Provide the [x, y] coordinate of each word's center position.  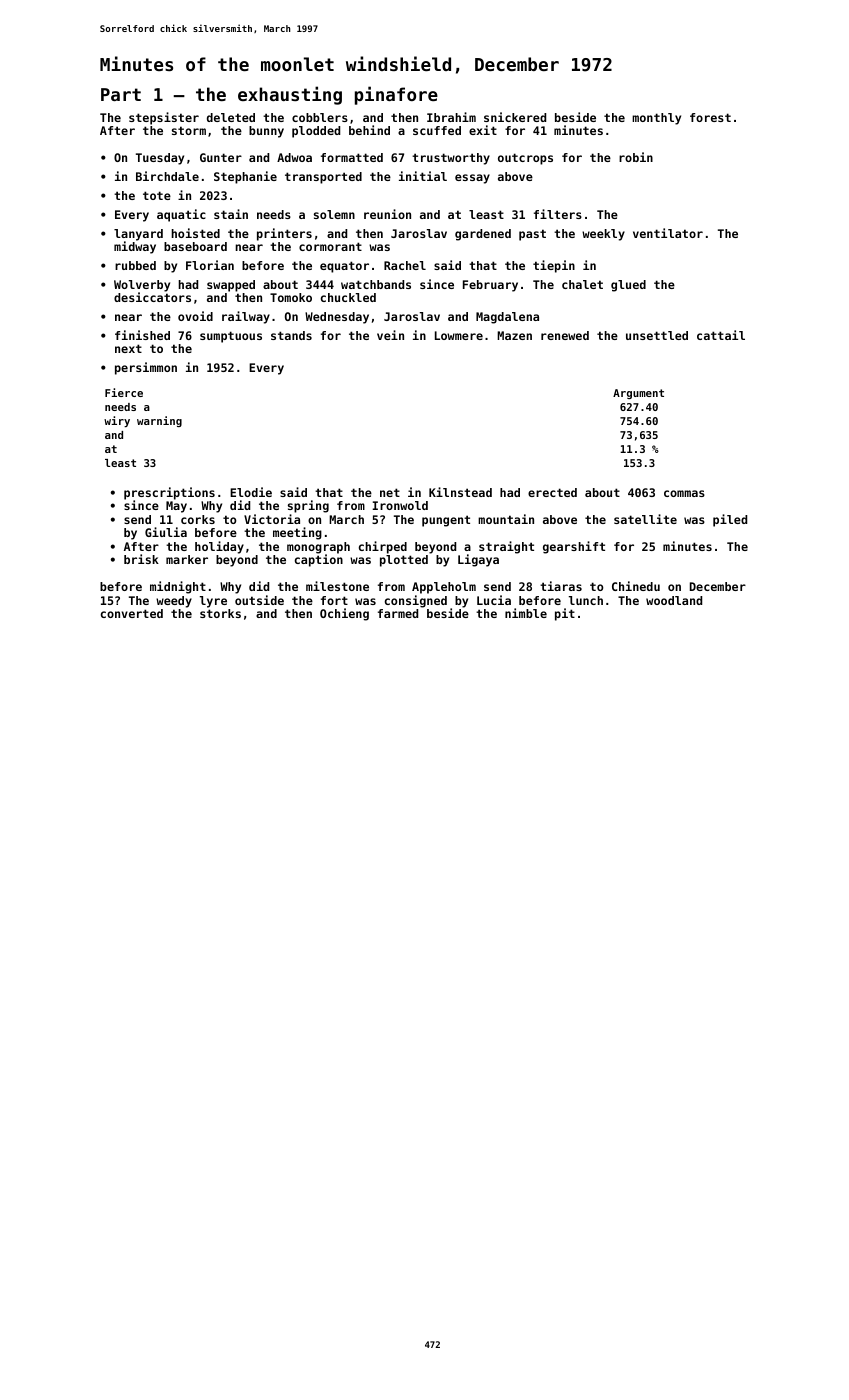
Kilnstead [460, 492]
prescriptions [169, 494]
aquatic [181, 215]
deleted [231, 117]
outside [259, 600]
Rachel [405, 265]
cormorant [330, 246]
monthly [656, 119]
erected [552, 492]
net [390, 492]
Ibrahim [451, 117]
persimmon [146, 368]
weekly [603, 235]
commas [684, 493]
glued [628, 286]
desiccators [152, 297]
